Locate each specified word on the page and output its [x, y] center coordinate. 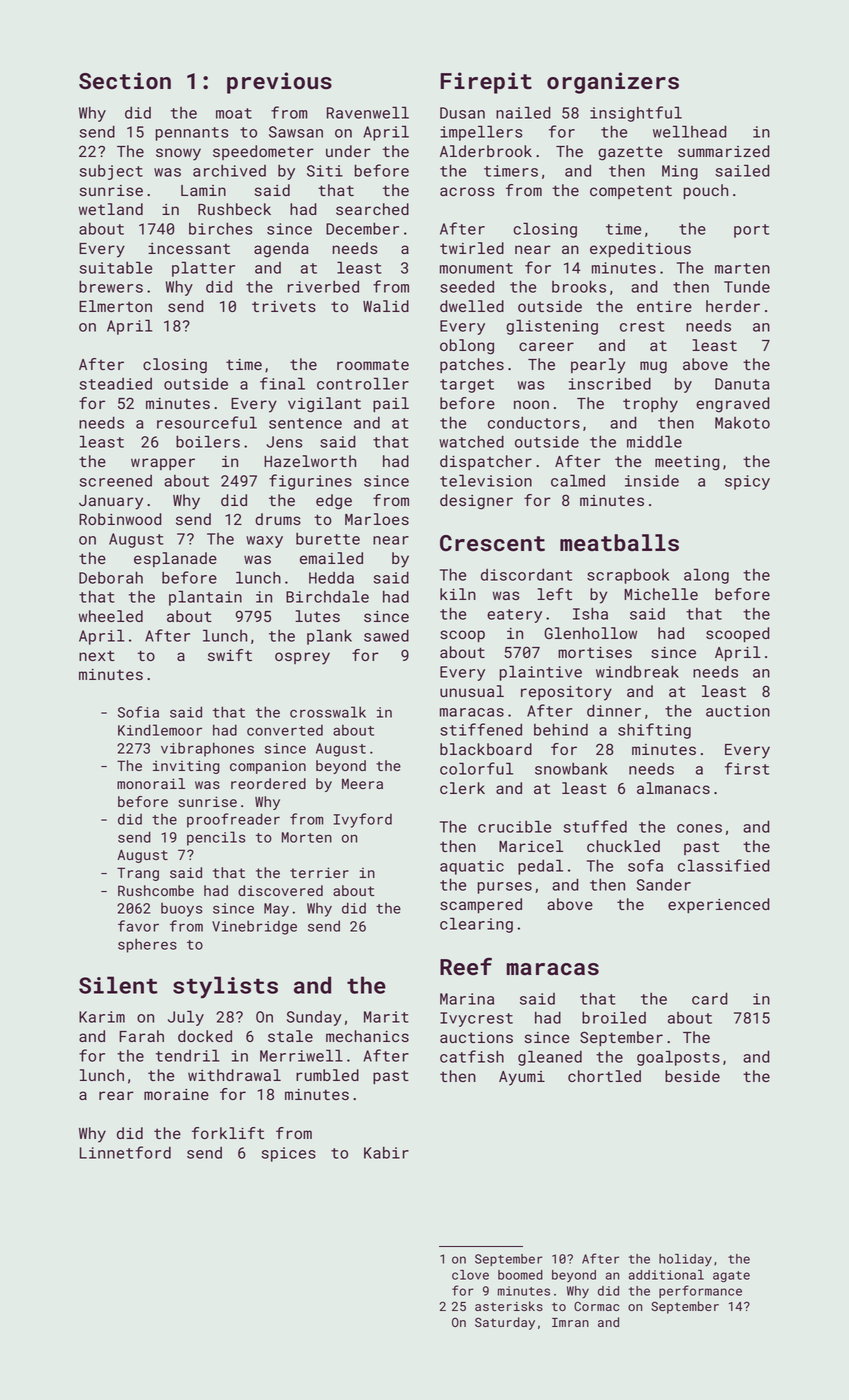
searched [372, 209]
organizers [613, 83]
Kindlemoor [160, 730]
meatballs [619, 543]
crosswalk [328, 712]
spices [288, 1154]
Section [125, 81]
